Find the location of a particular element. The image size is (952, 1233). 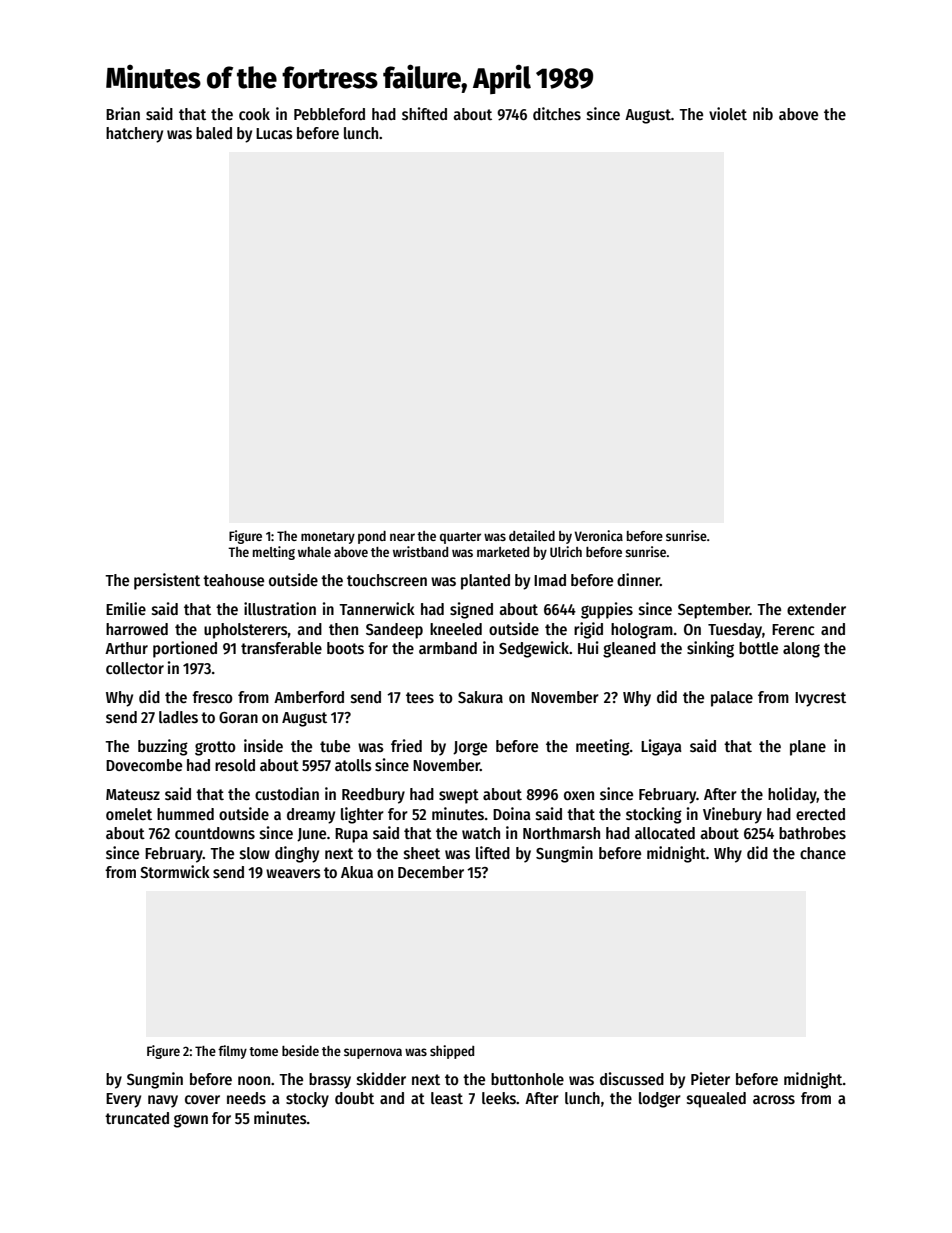

dinner is located at coordinates (638, 579).
